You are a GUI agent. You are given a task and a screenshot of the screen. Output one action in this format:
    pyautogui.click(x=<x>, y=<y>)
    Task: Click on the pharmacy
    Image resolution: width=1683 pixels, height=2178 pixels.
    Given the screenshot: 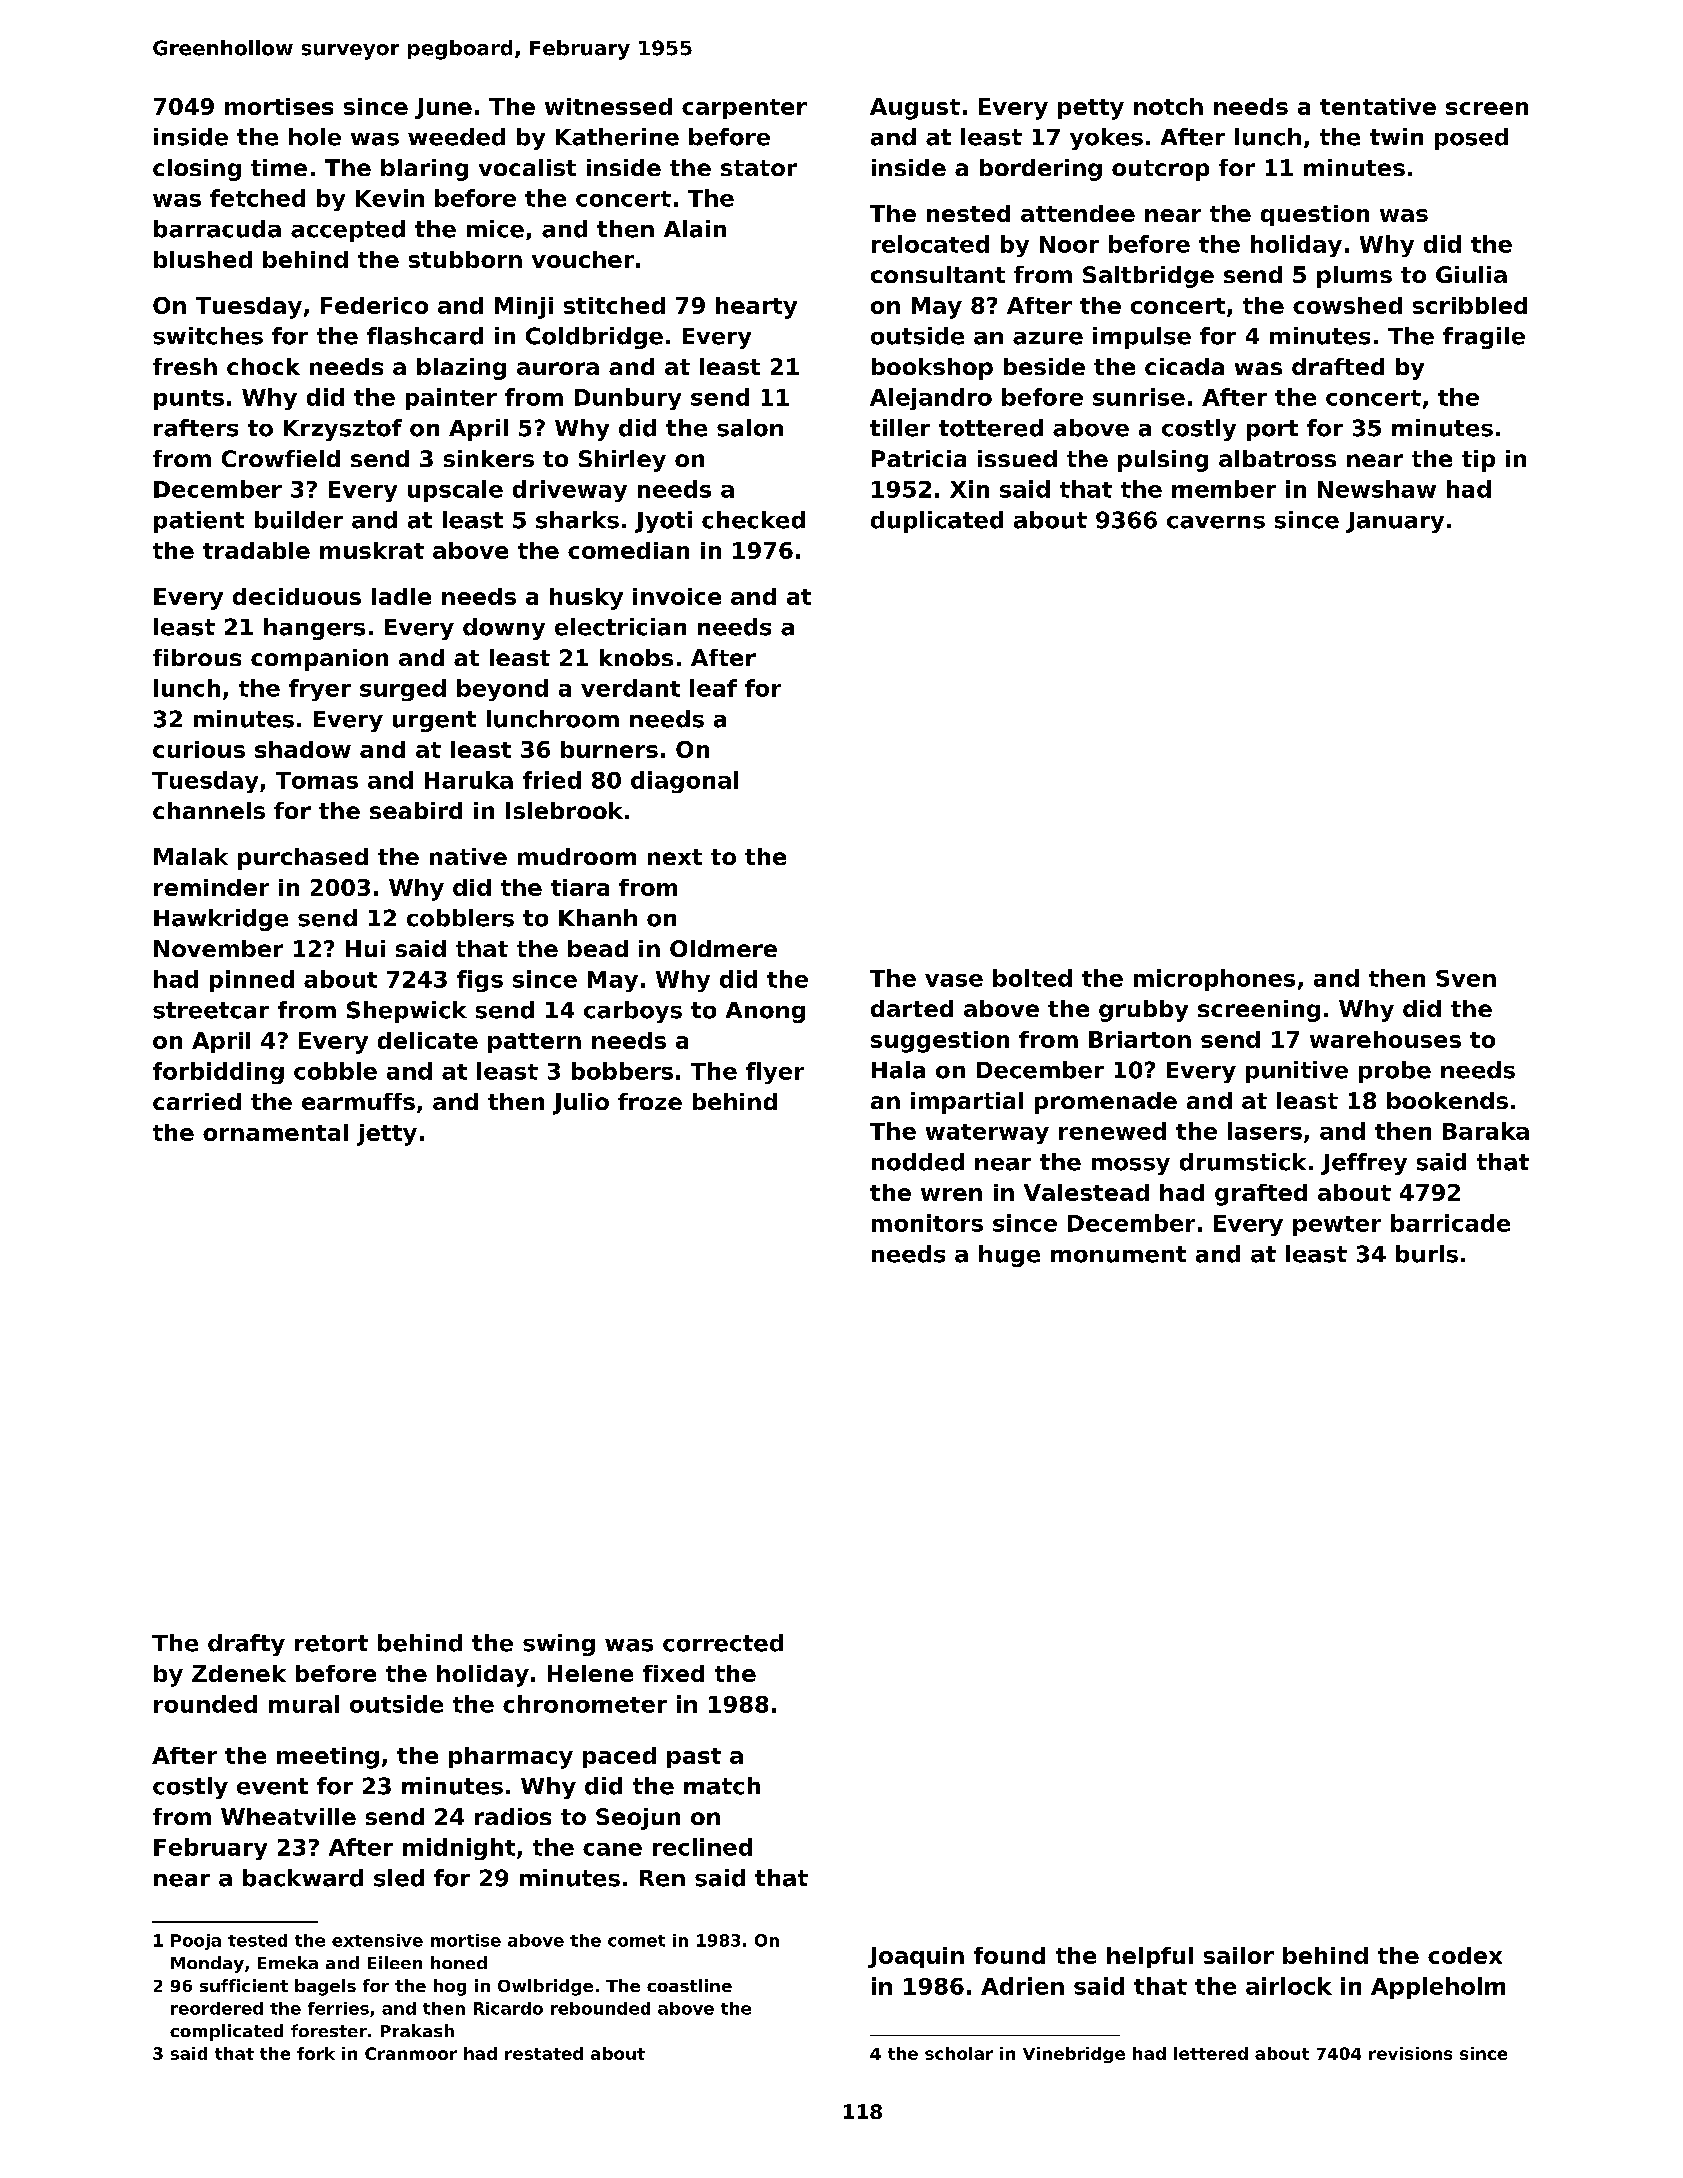 What is the action you would take?
    pyautogui.click(x=511, y=1758)
